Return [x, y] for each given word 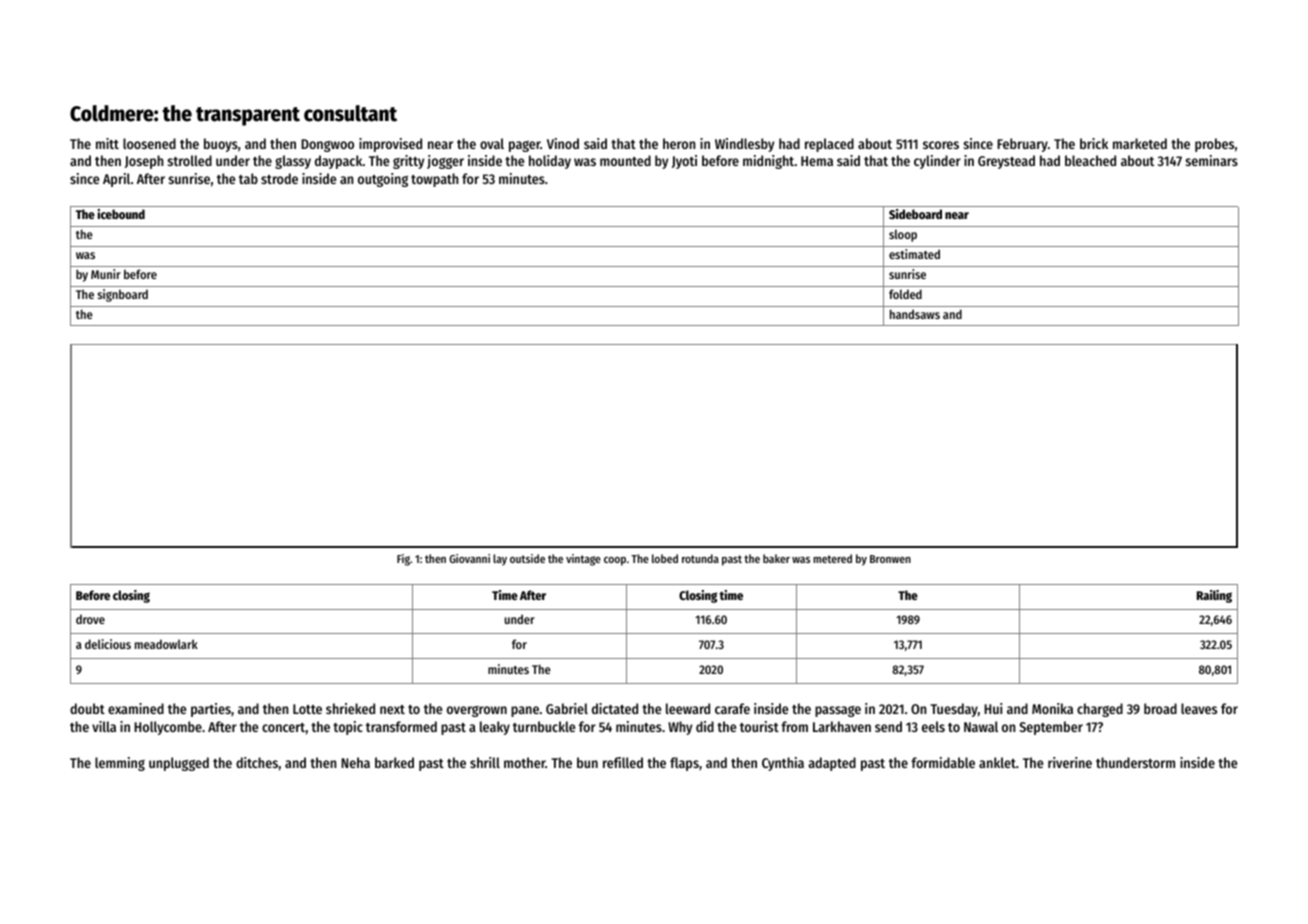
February [1022, 145]
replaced [829, 145]
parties [211, 710]
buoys [221, 145]
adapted [832, 764]
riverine [1070, 762]
